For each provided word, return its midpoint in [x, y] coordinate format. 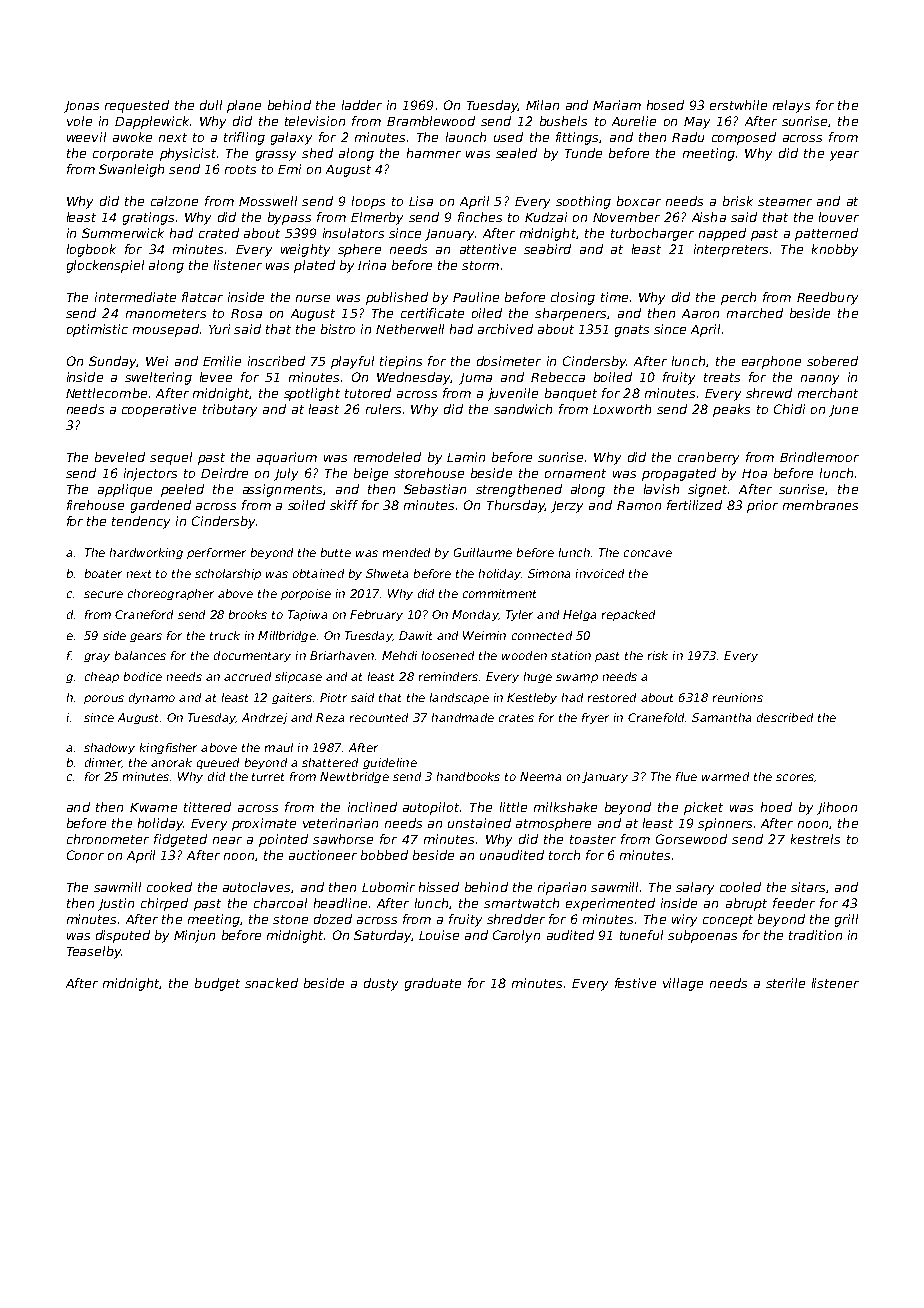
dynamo [152, 698]
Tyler [519, 615]
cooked [169, 887]
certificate [432, 313]
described [785, 717]
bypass [289, 218]
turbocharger [652, 234]
